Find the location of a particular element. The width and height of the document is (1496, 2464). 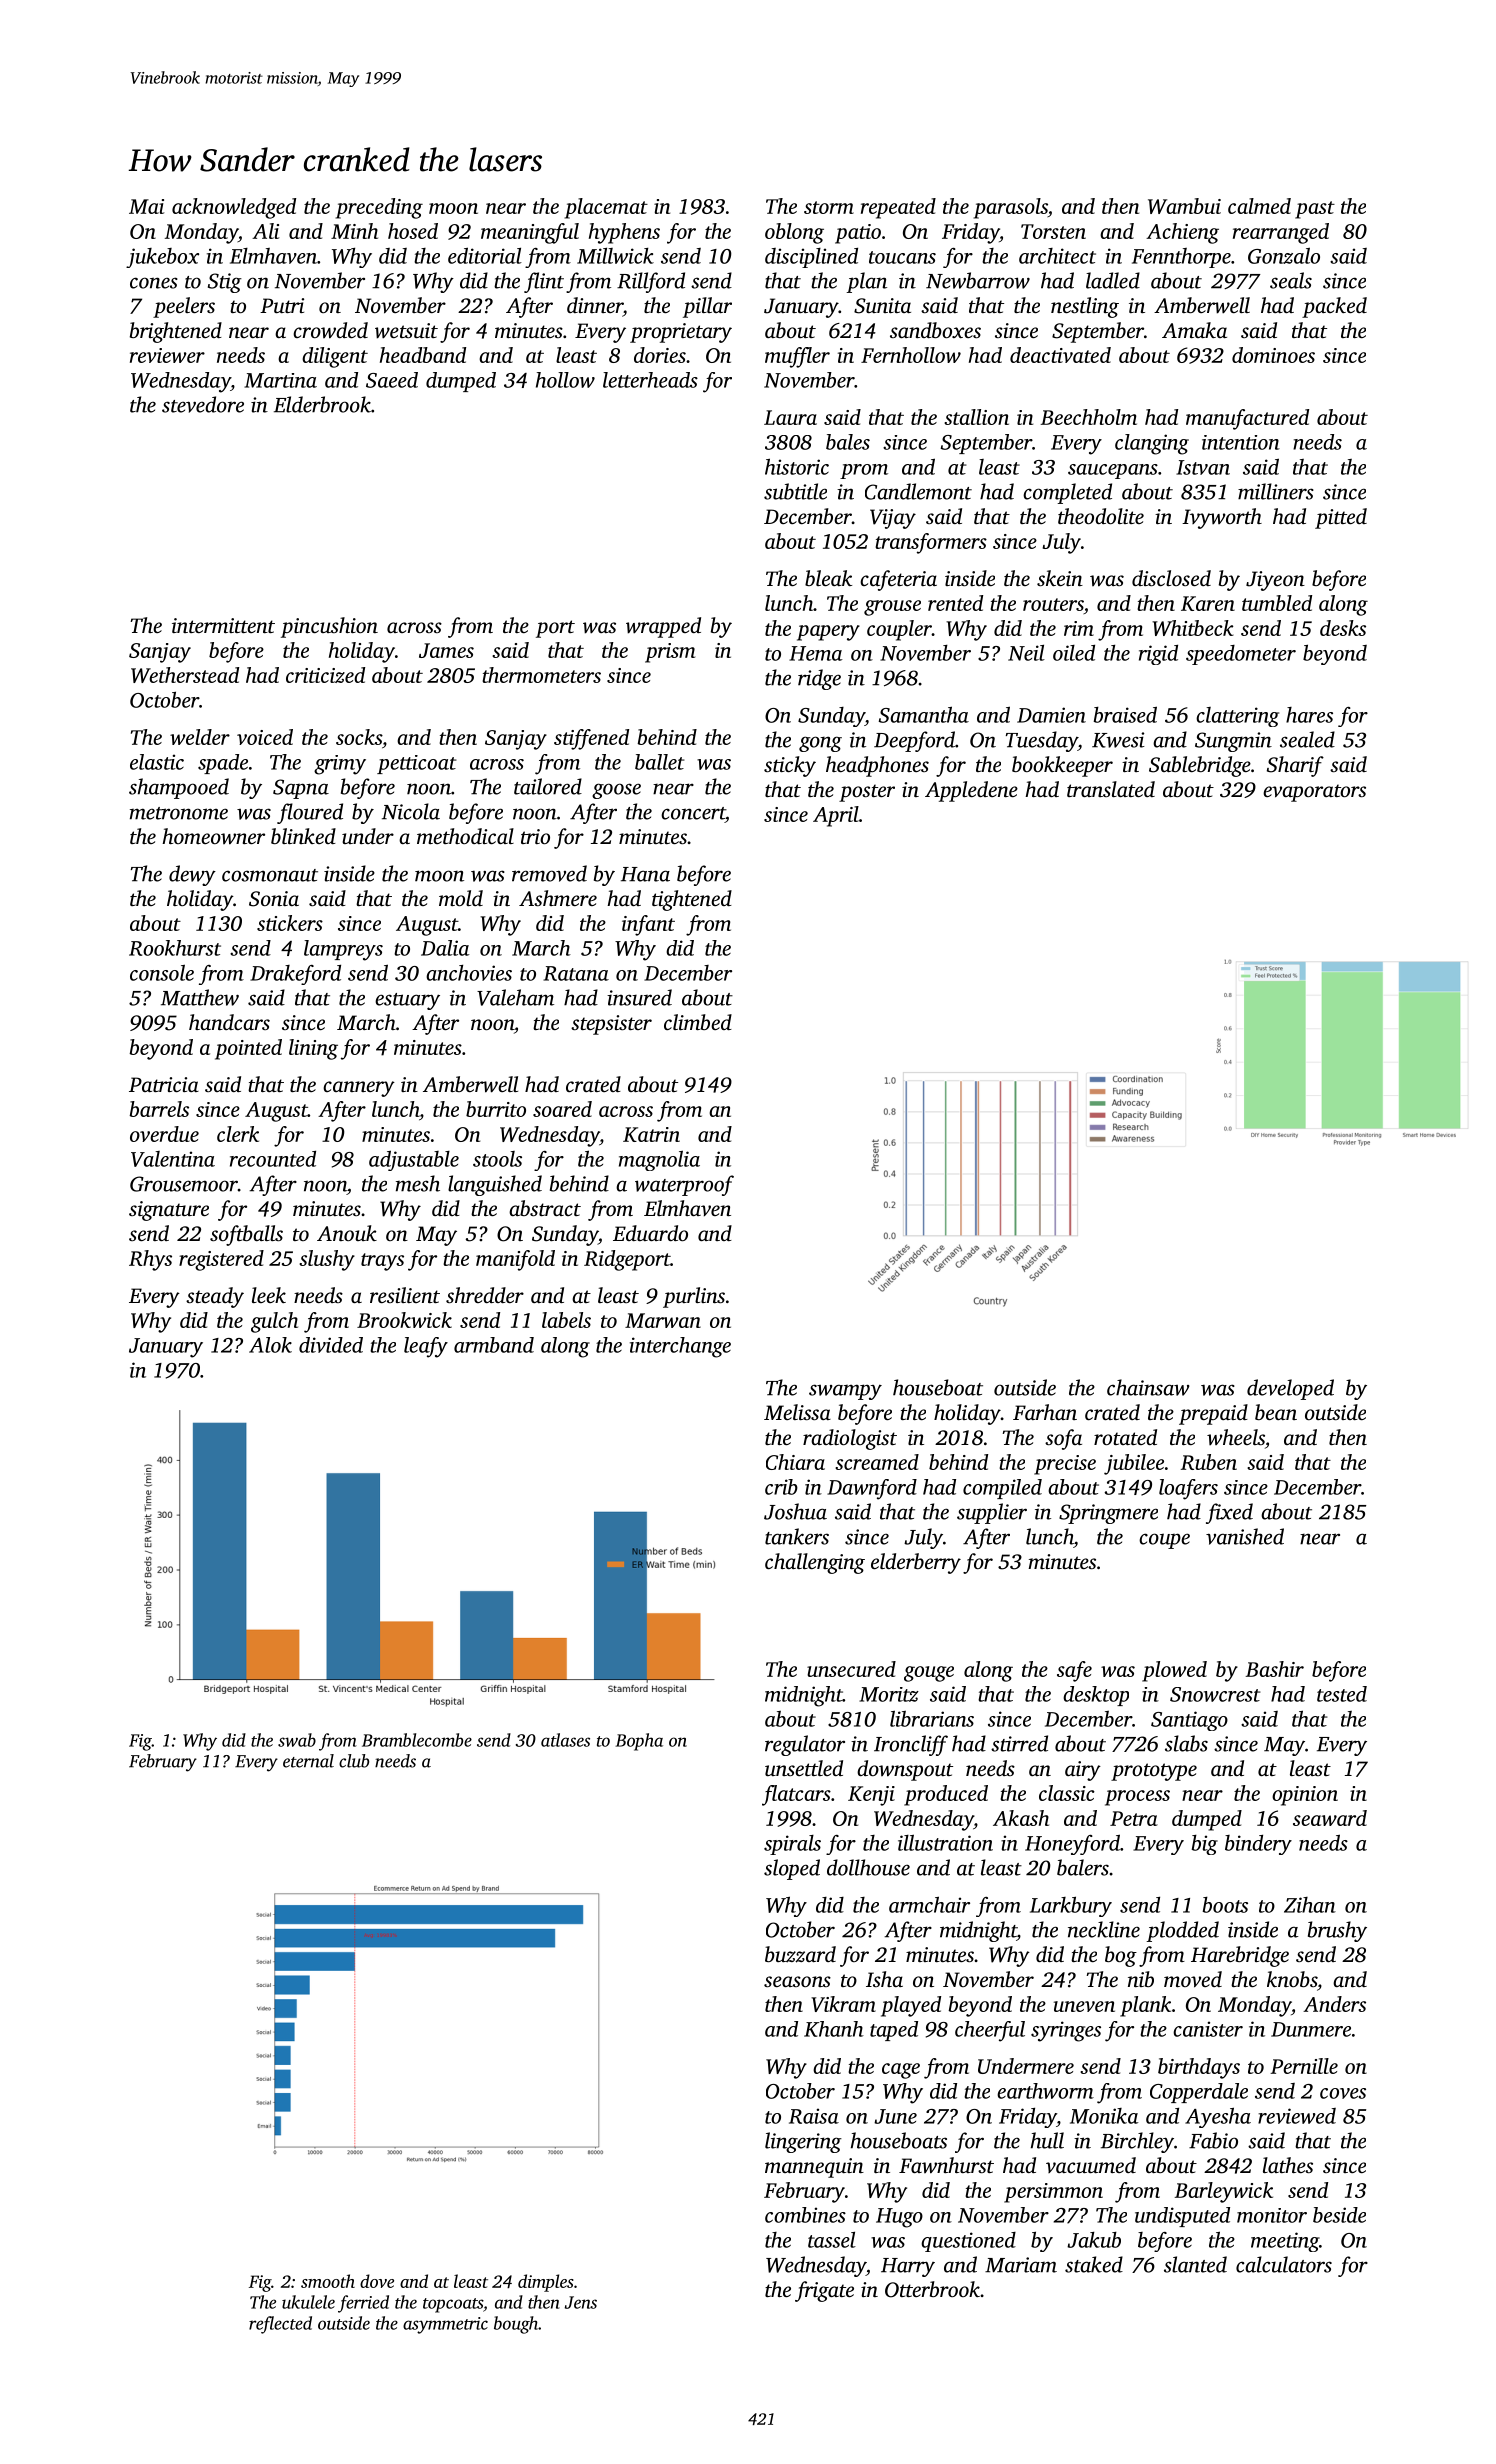

acknowledged is located at coordinates (234, 208).
